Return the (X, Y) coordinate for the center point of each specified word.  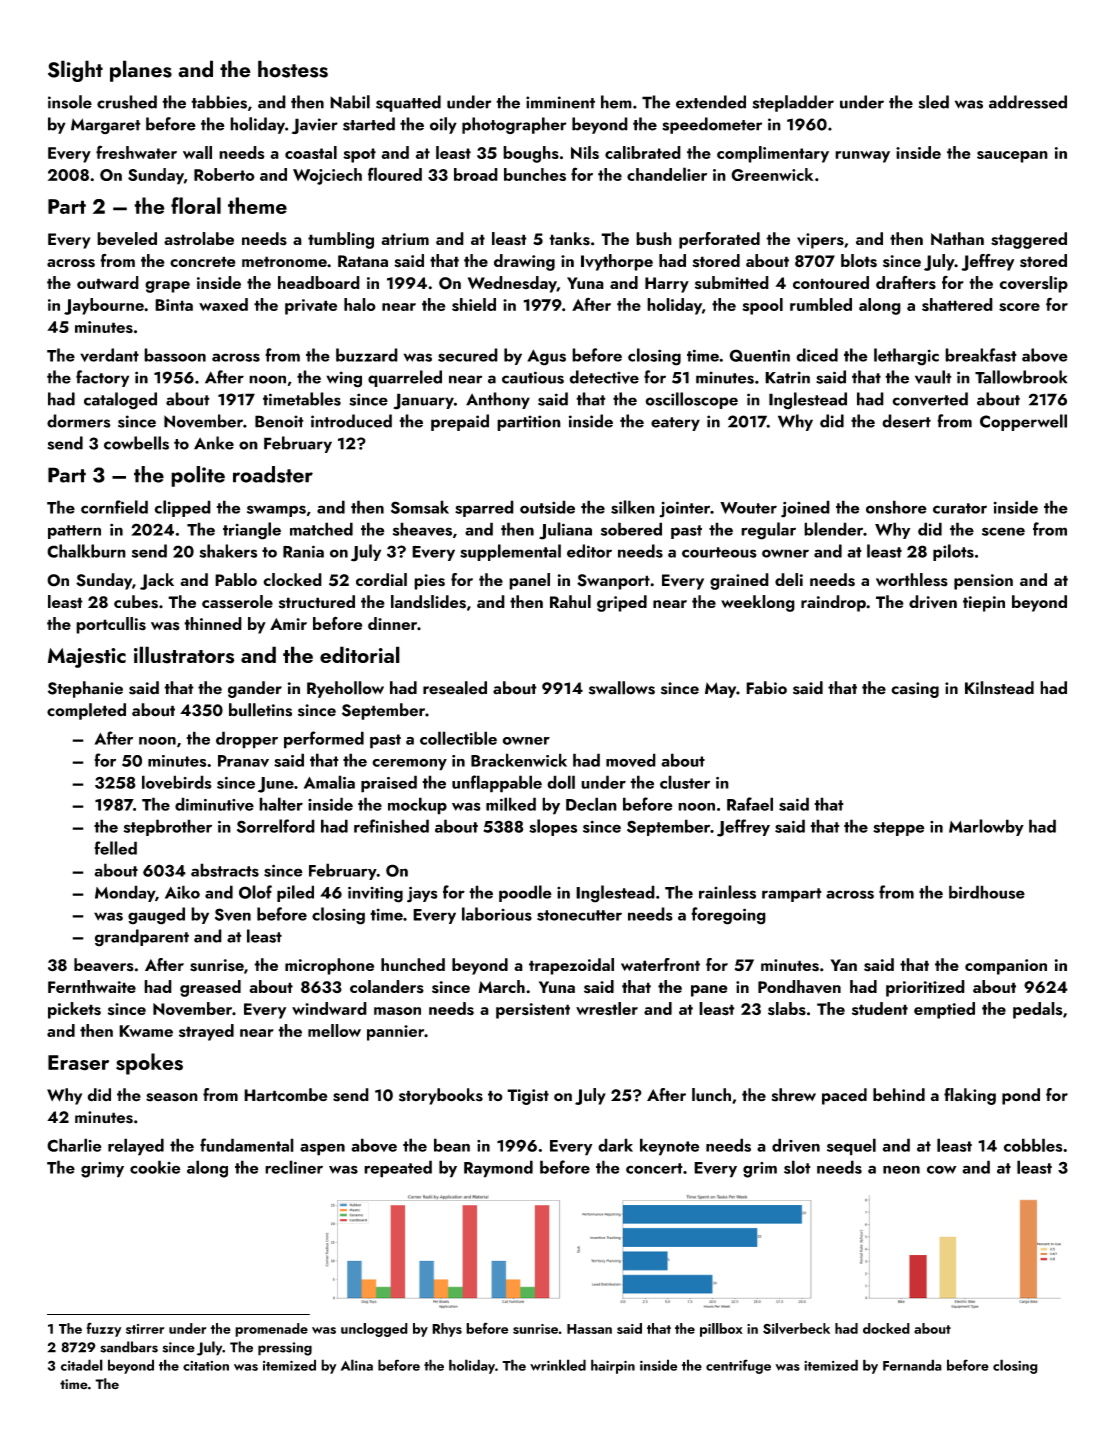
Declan (591, 804)
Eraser (78, 1063)
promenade (271, 1330)
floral (196, 205)
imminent (560, 102)
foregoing (728, 916)
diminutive (214, 804)
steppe (899, 829)
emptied (944, 1010)
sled (934, 102)
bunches (535, 174)
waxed (223, 304)
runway (862, 157)
